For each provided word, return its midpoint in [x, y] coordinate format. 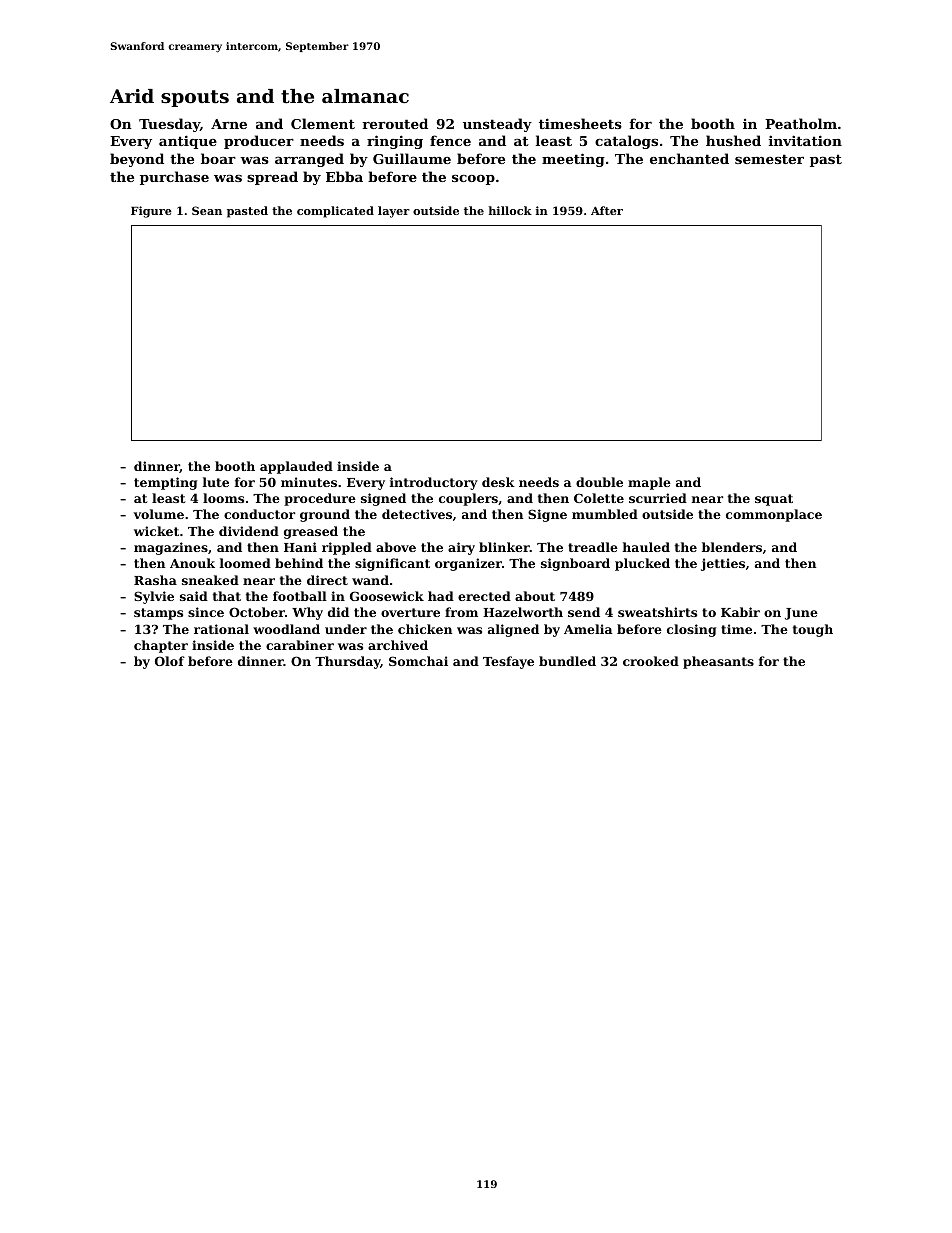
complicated [335, 212]
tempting [165, 483]
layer [394, 212]
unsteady [497, 125]
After [607, 210]
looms [223, 498]
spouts [195, 98]
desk [498, 482]
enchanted [689, 158]
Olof [170, 661]
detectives [417, 514]
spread [272, 178]
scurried [658, 498]
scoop [473, 180]
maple [649, 483]
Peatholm [801, 123]
